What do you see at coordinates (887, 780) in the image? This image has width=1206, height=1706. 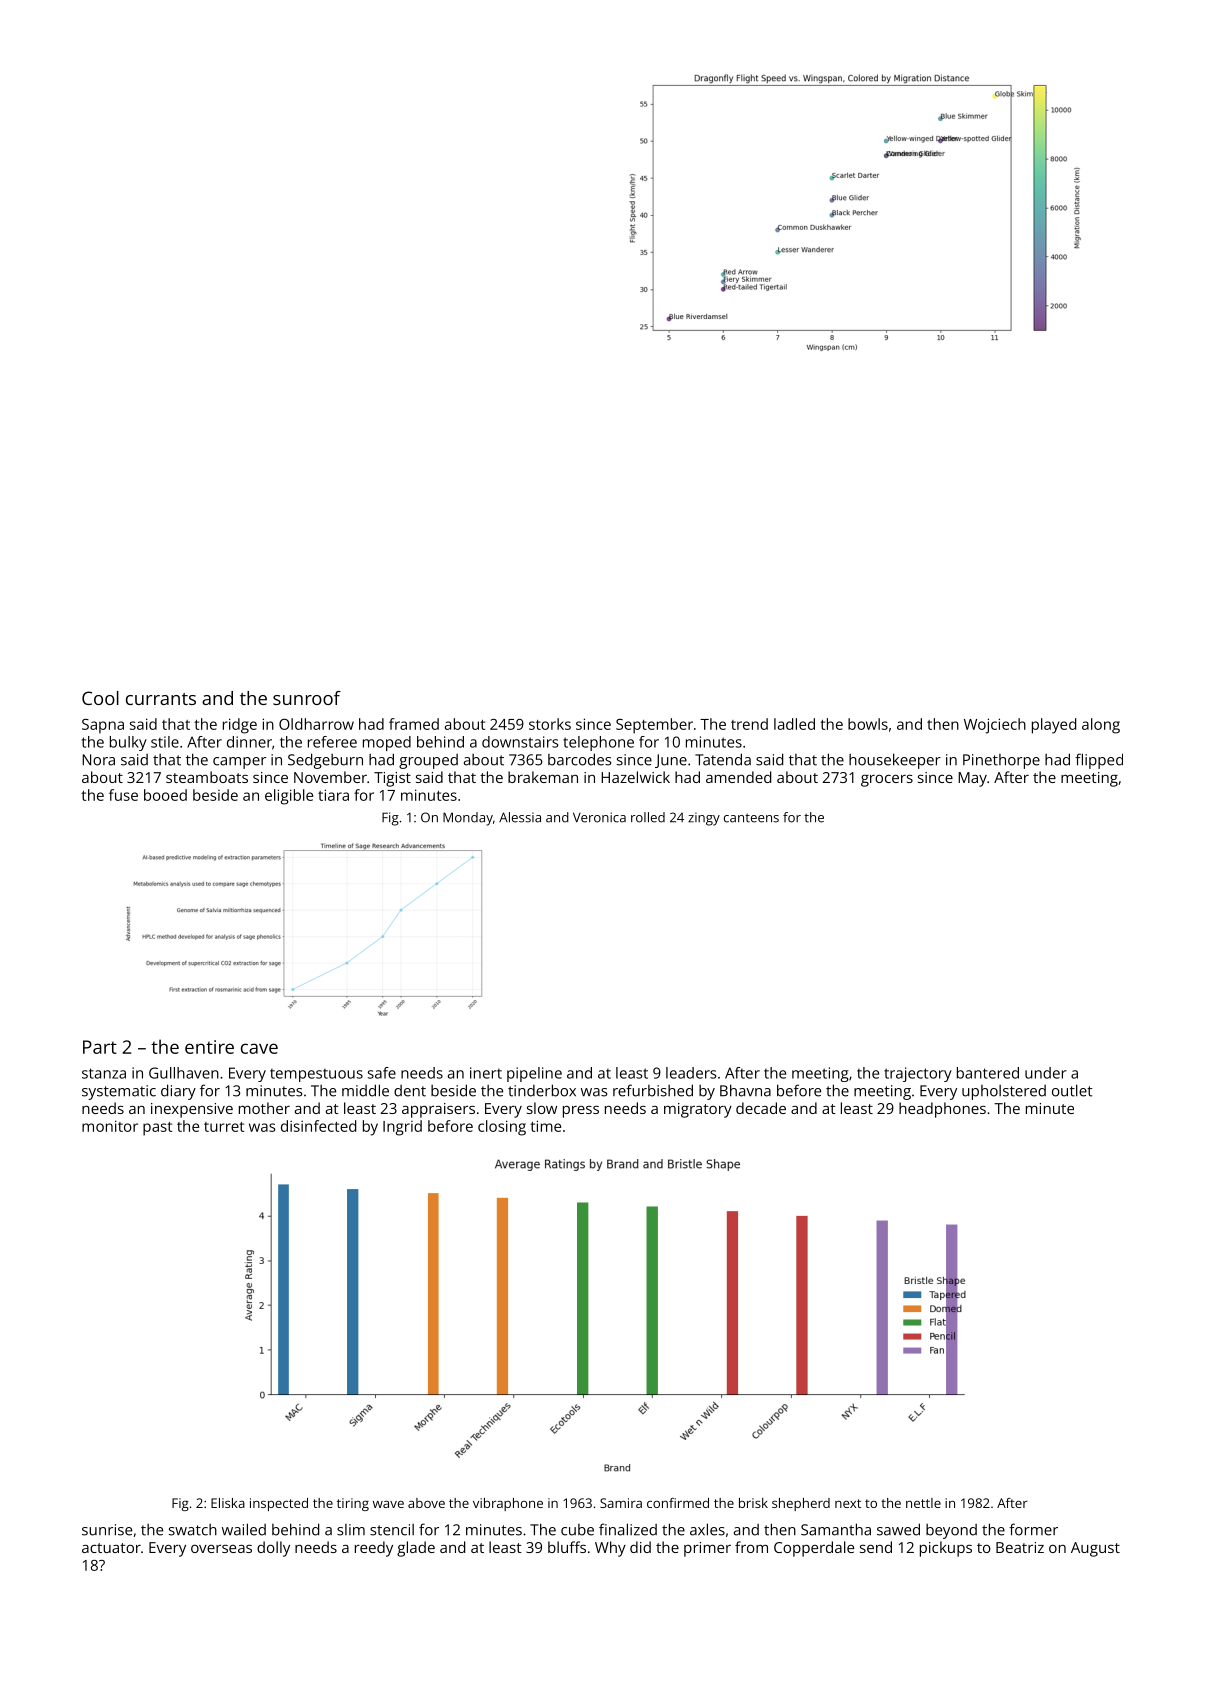 I see `grocers` at bounding box center [887, 780].
